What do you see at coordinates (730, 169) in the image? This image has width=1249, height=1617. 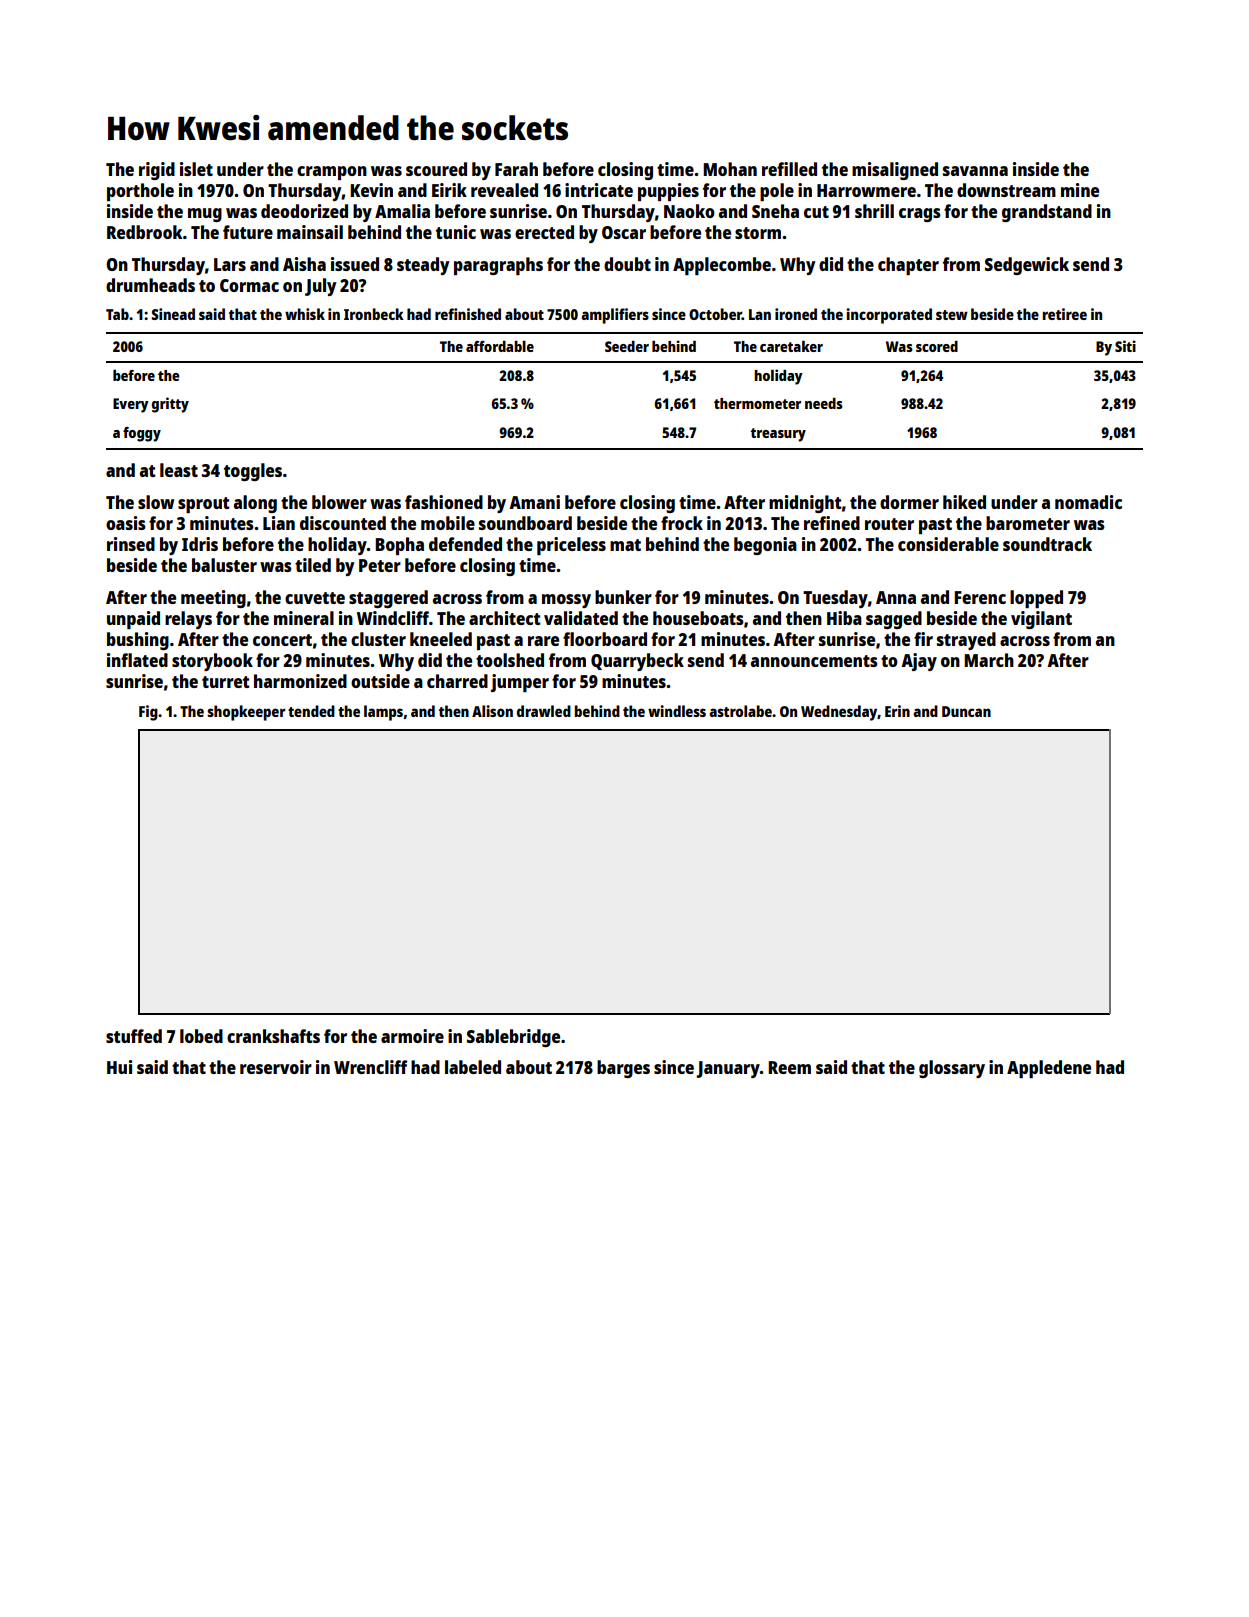 I see `Mohan` at bounding box center [730, 169].
